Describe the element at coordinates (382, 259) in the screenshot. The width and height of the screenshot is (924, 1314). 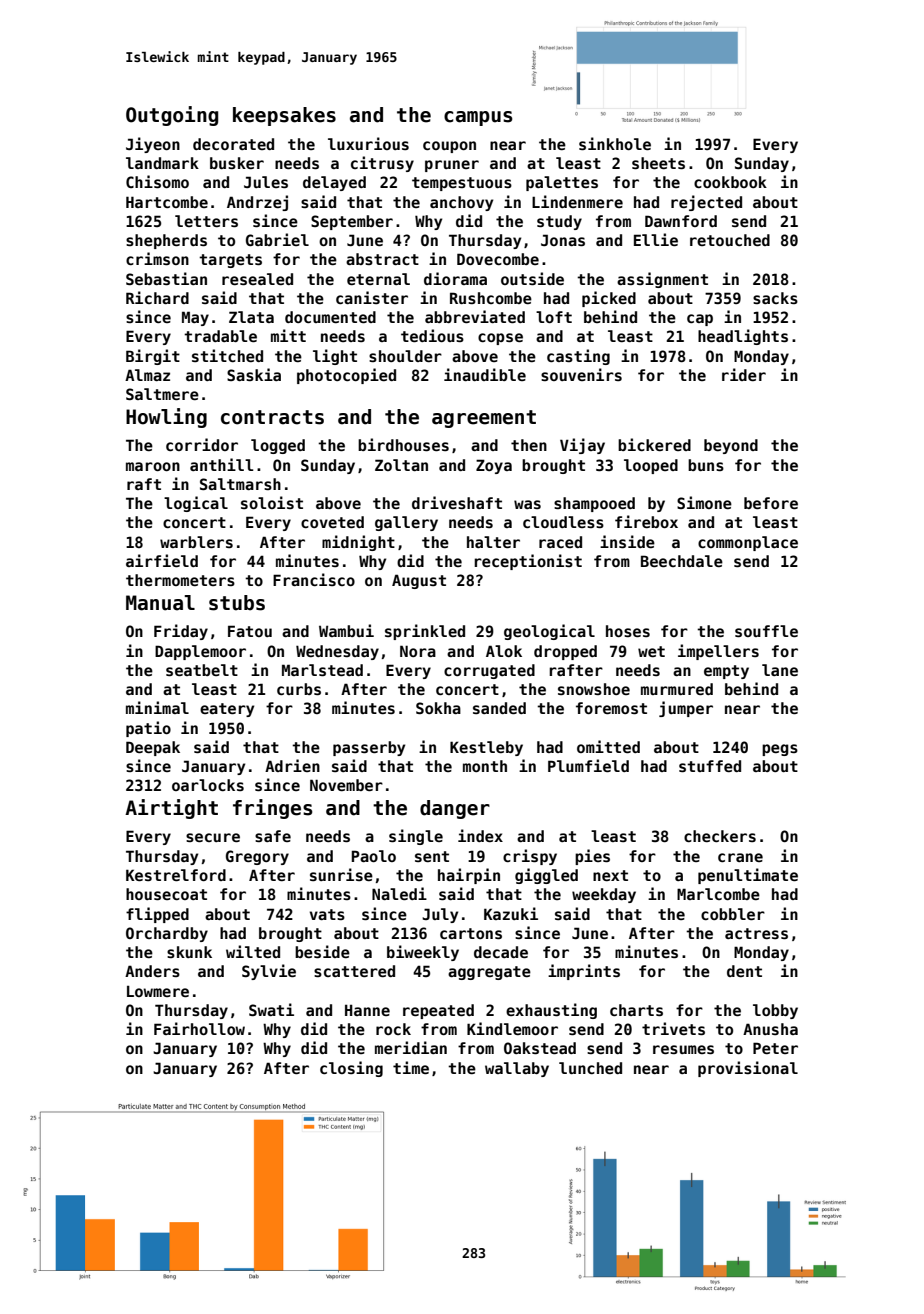
I see `abstract` at that location.
